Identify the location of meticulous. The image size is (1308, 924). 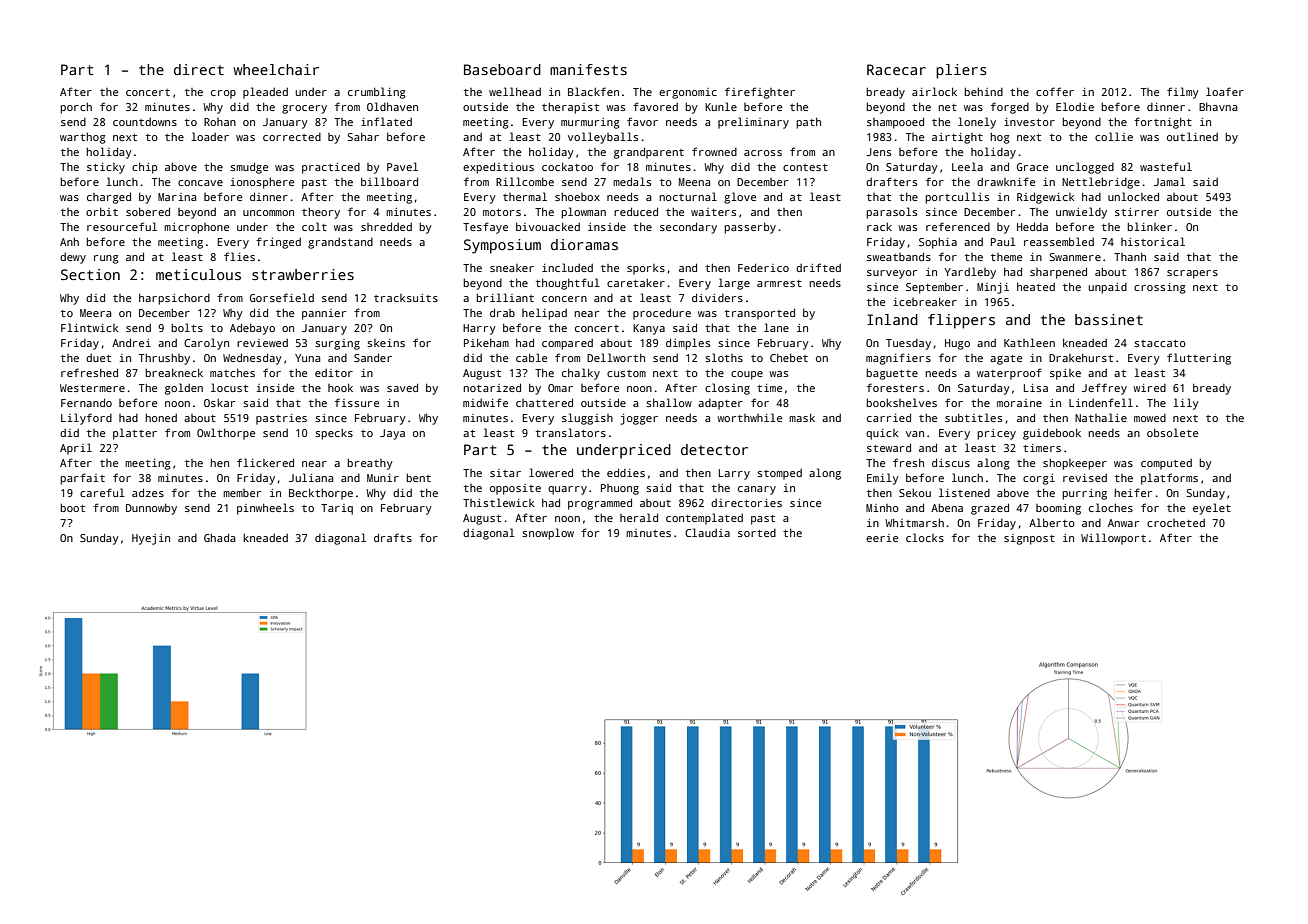
(198, 274).
